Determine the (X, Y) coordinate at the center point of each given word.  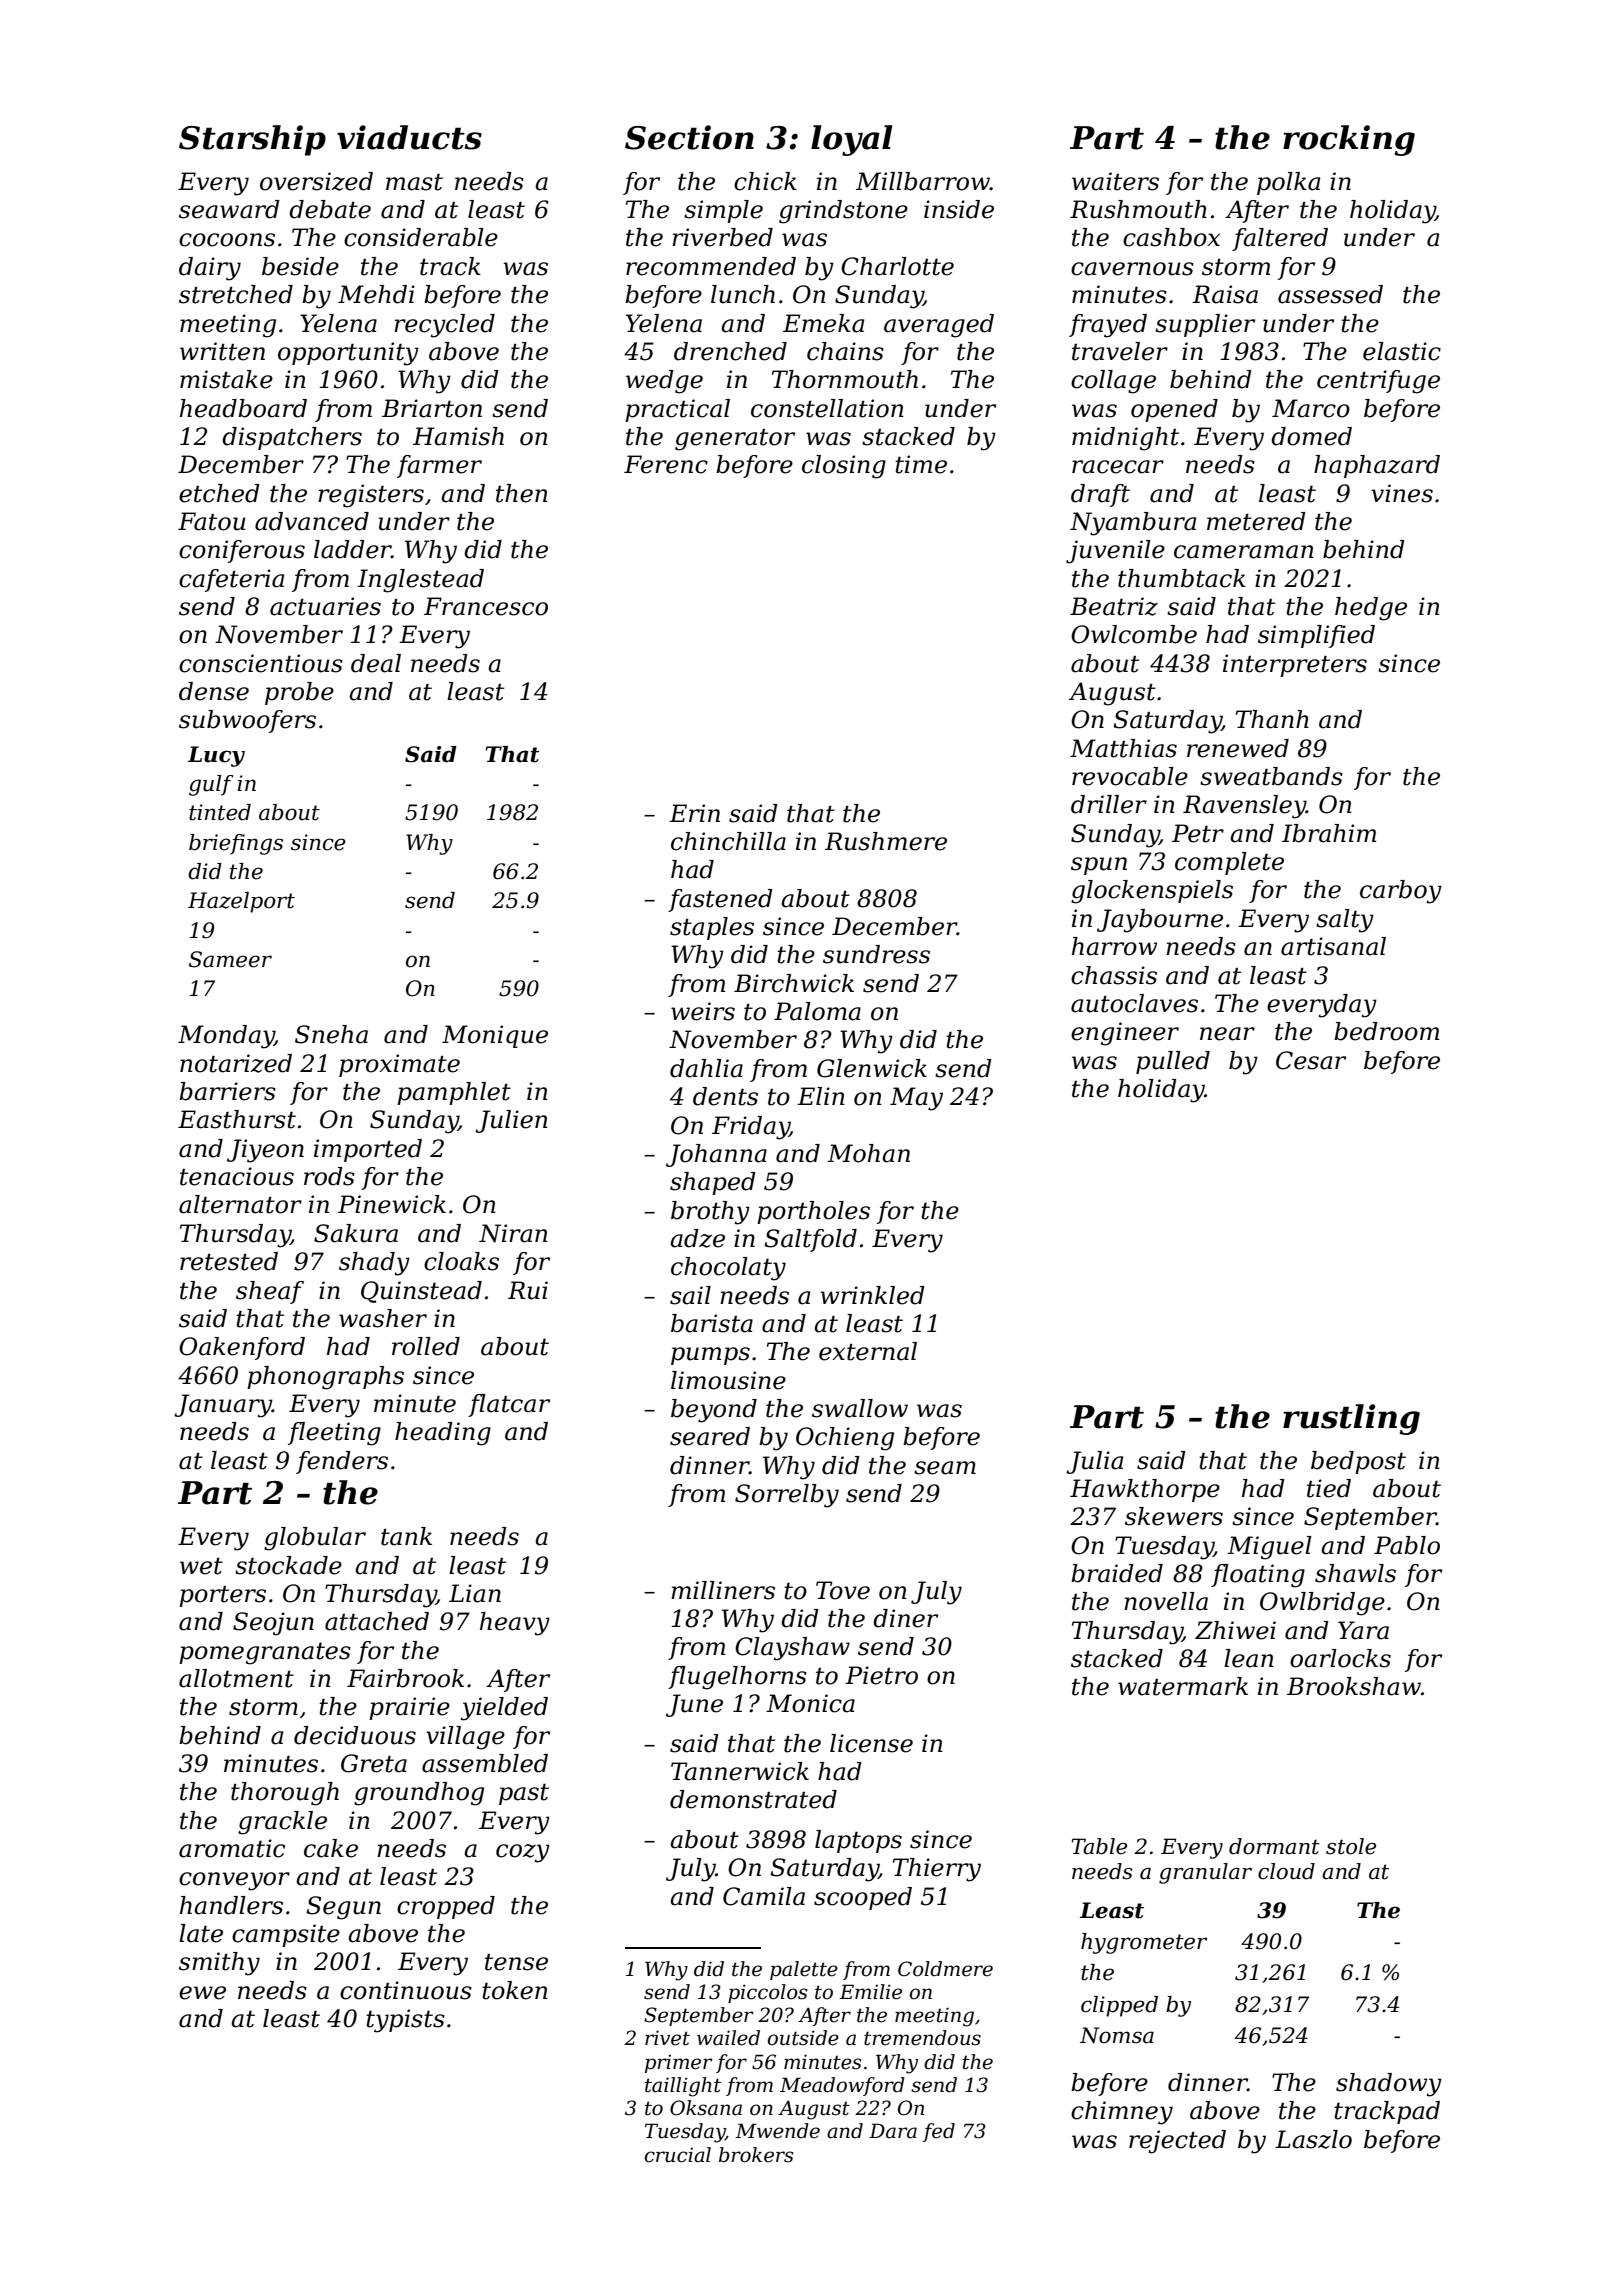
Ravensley (1244, 807)
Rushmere (886, 841)
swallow (860, 1408)
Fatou (212, 521)
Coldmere (945, 1969)
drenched (730, 351)
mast (414, 182)
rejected (1177, 2142)
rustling (1351, 1419)
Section (689, 137)
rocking (1349, 140)
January (223, 1406)
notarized (236, 1063)
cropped (446, 1907)
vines (1402, 493)
